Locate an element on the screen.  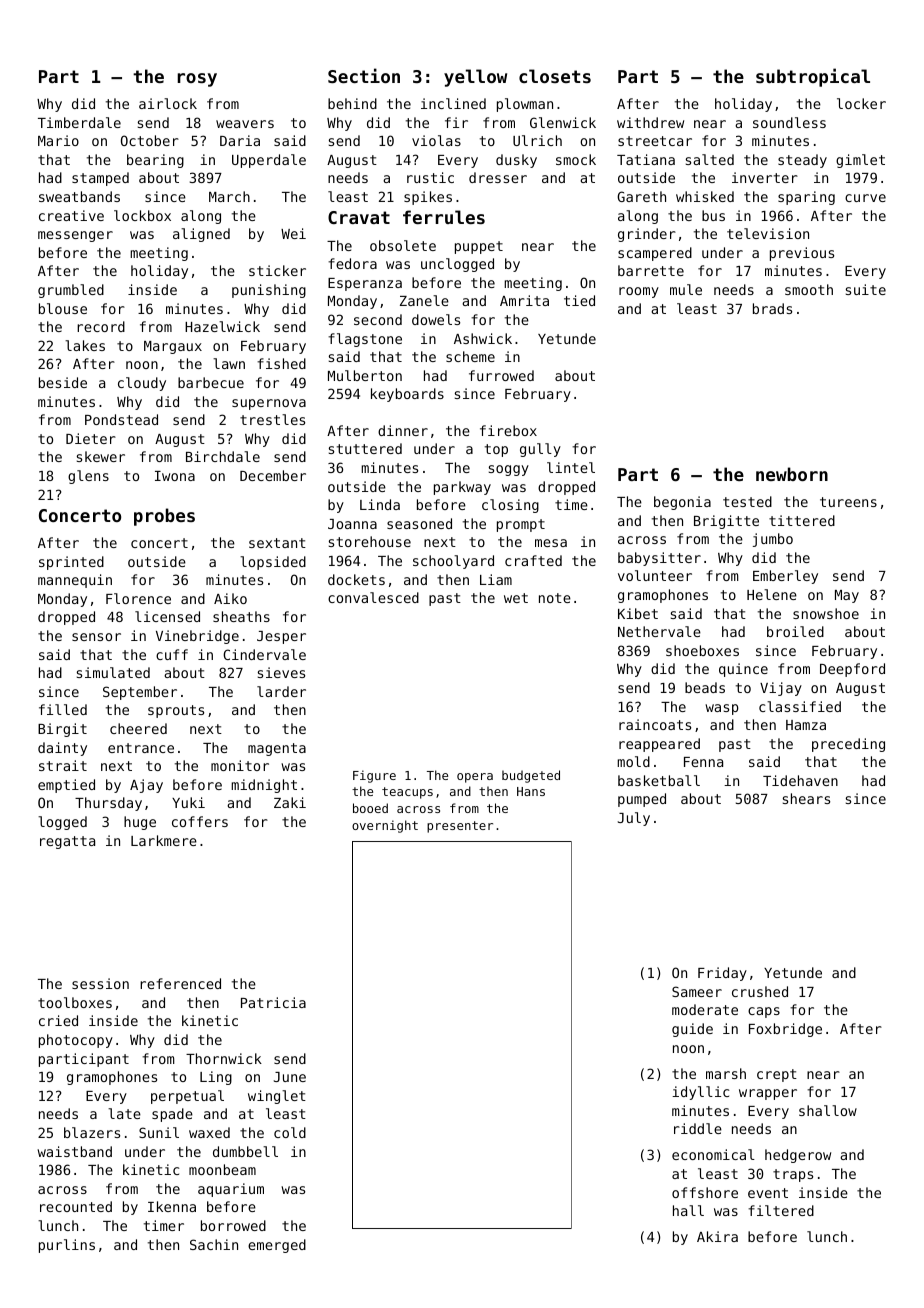
withdrew is located at coordinates (650, 122).
